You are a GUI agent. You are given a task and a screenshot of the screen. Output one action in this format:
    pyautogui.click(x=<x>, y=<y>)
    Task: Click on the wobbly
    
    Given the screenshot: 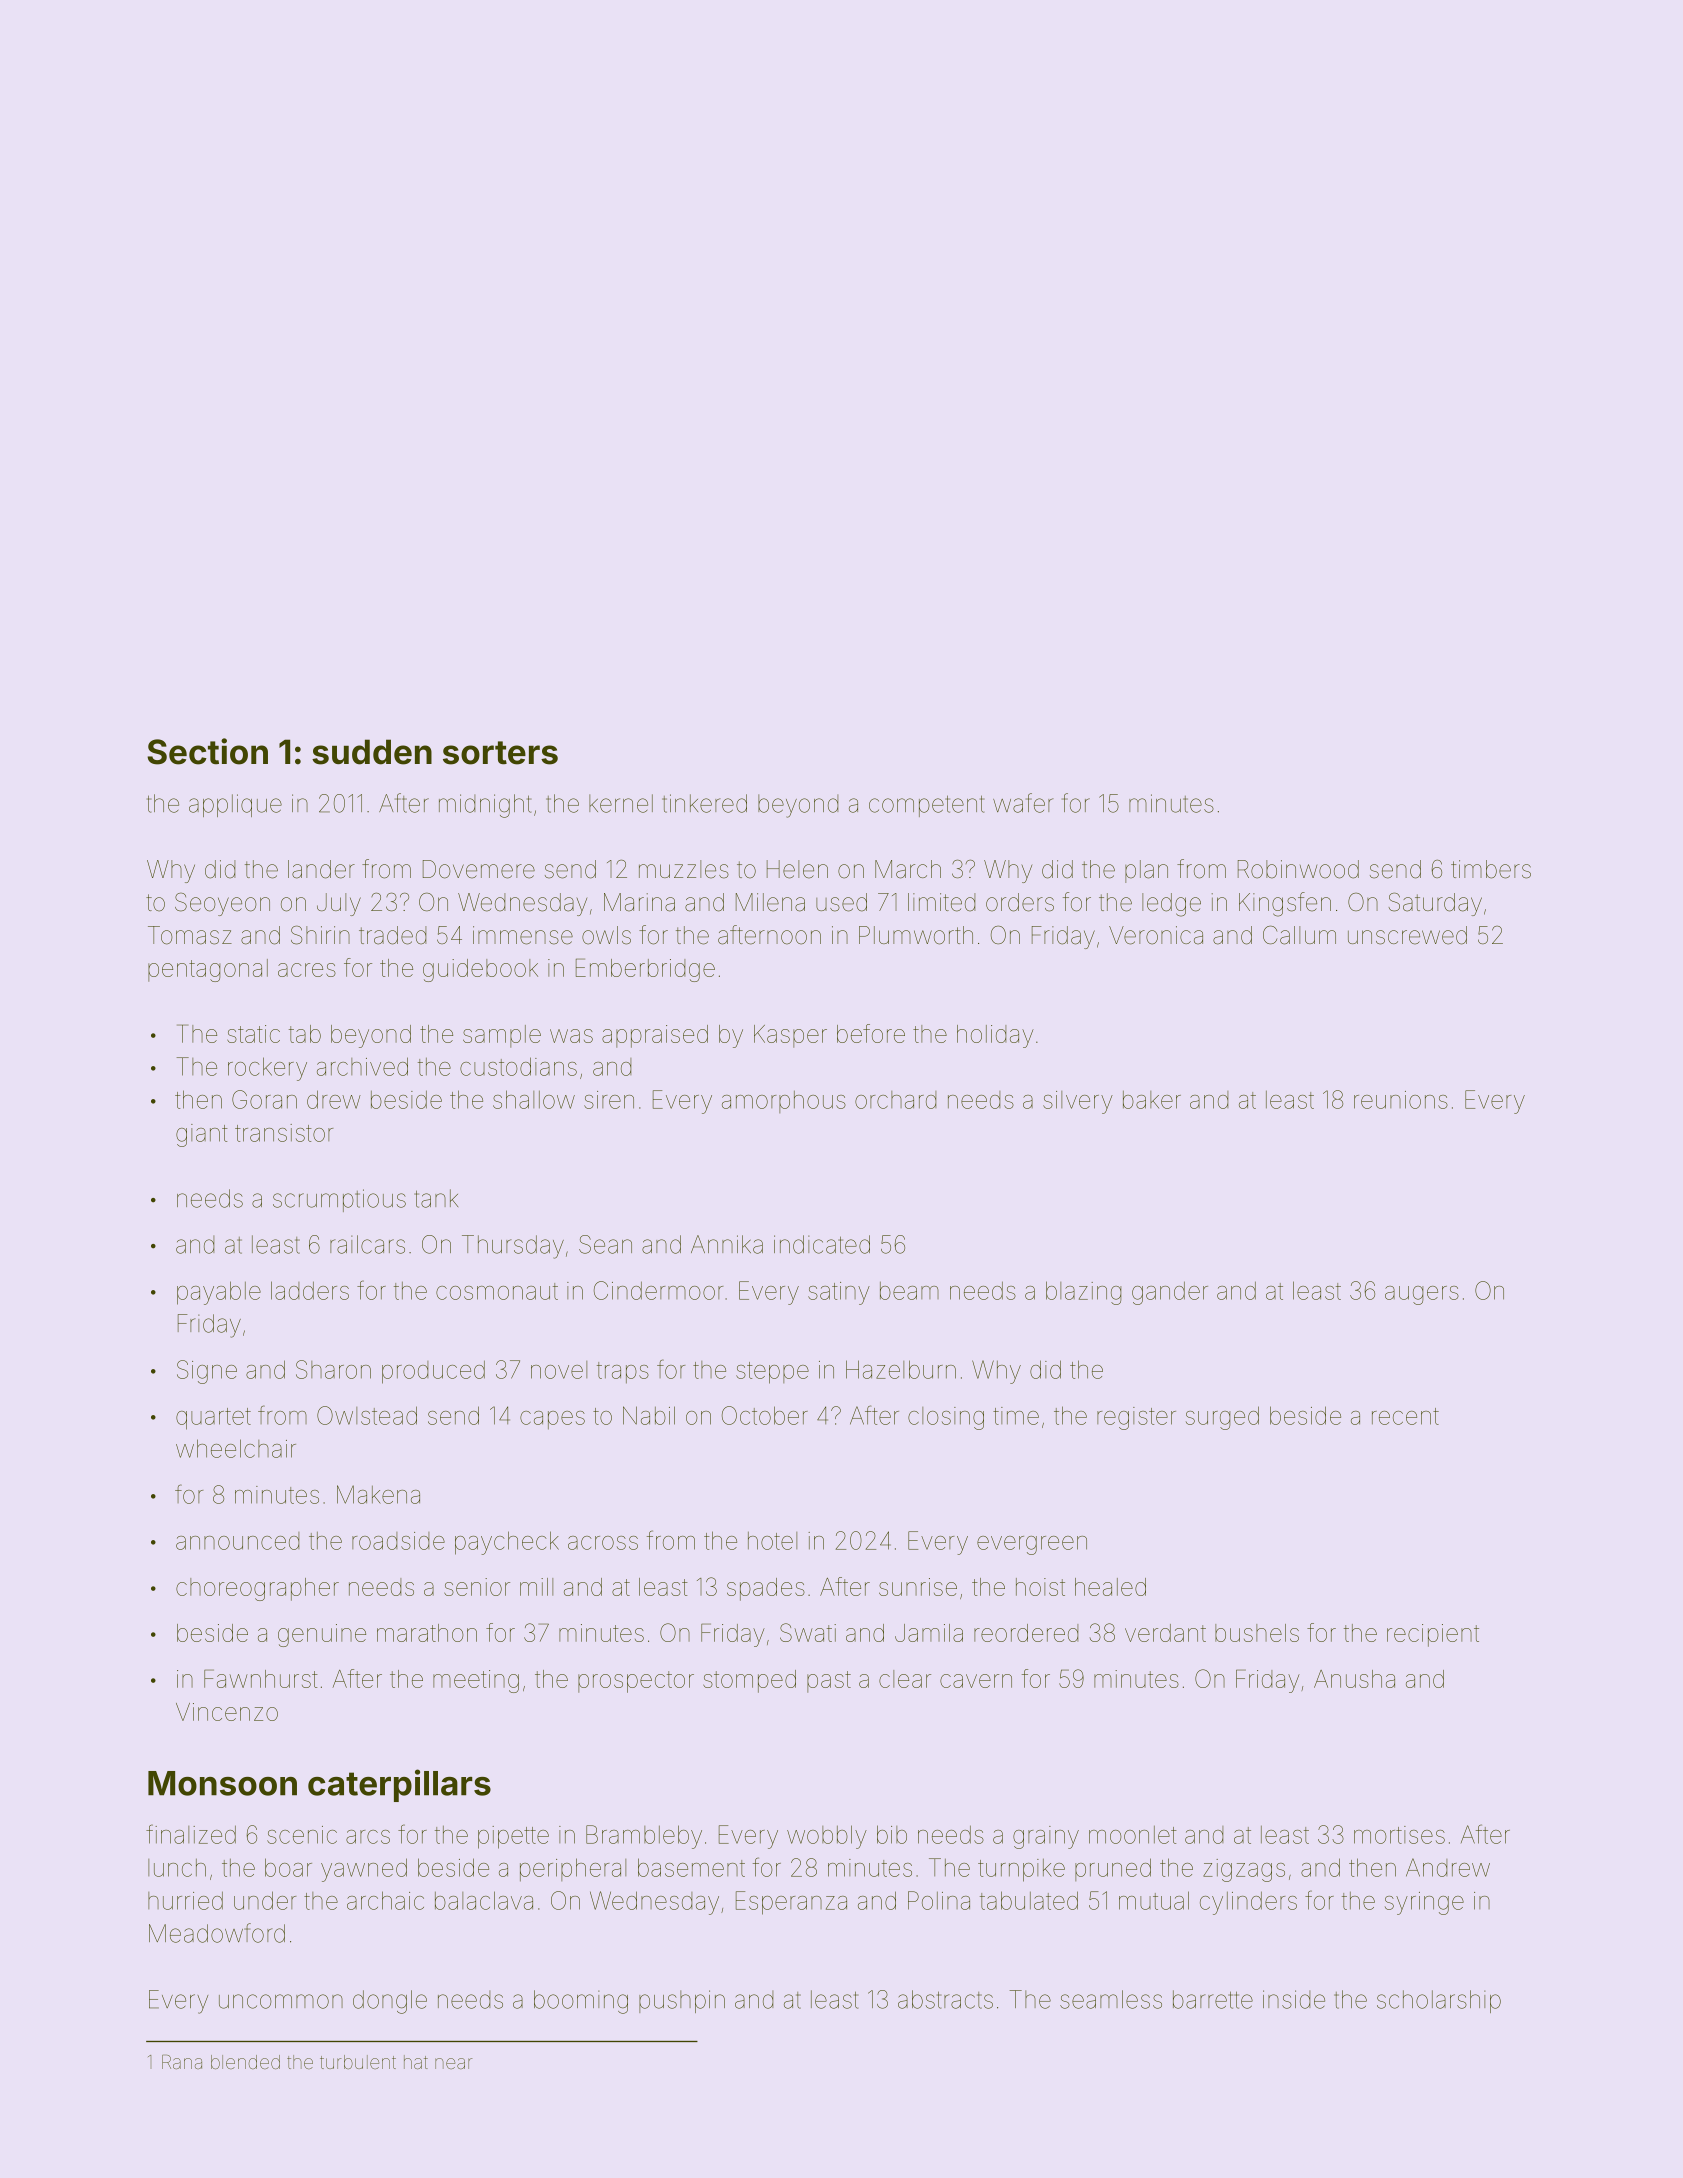 What is the action you would take?
    pyautogui.click(x=827, y=1837)
